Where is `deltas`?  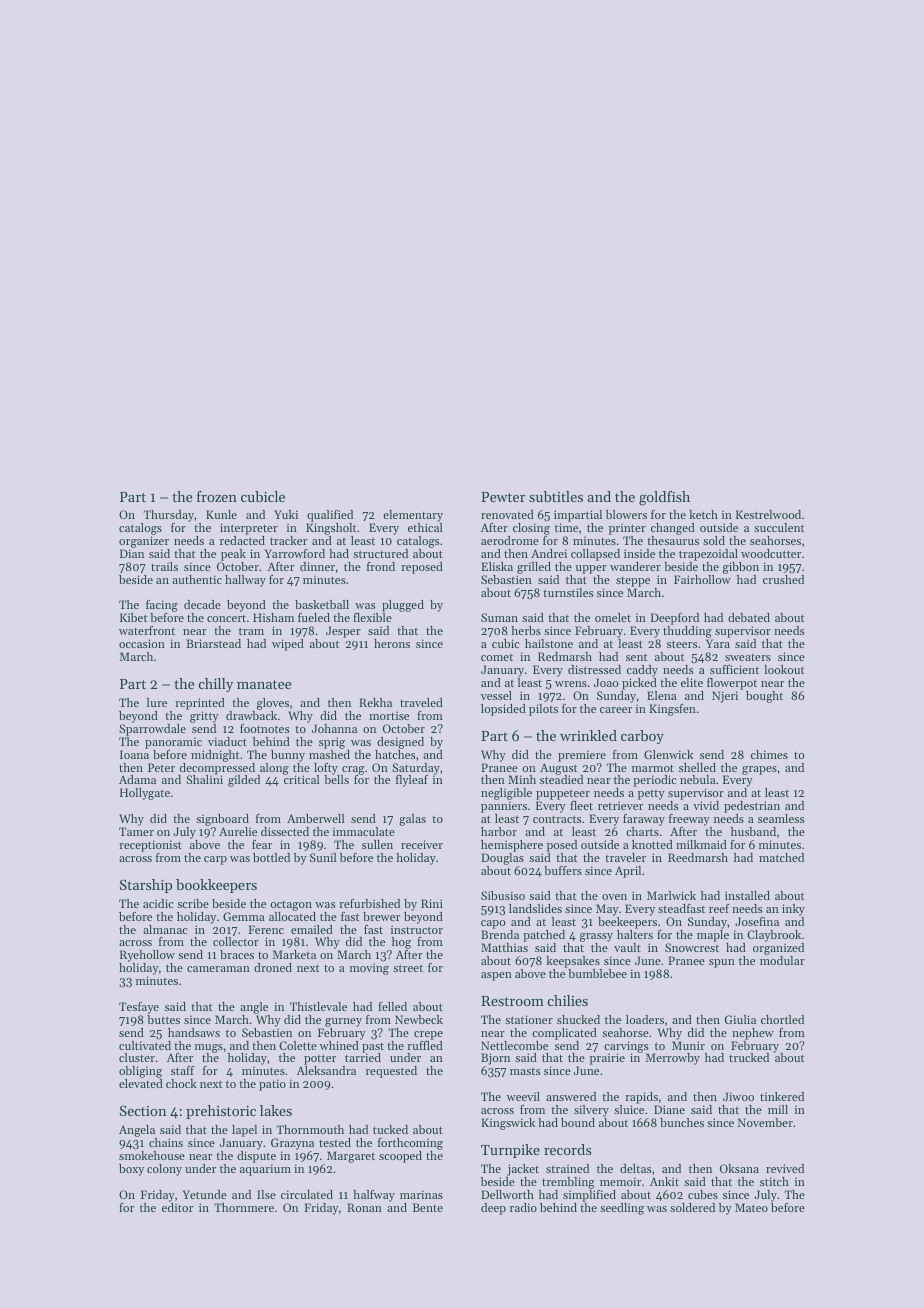
deltas is located at coordinates (635, 1168).
